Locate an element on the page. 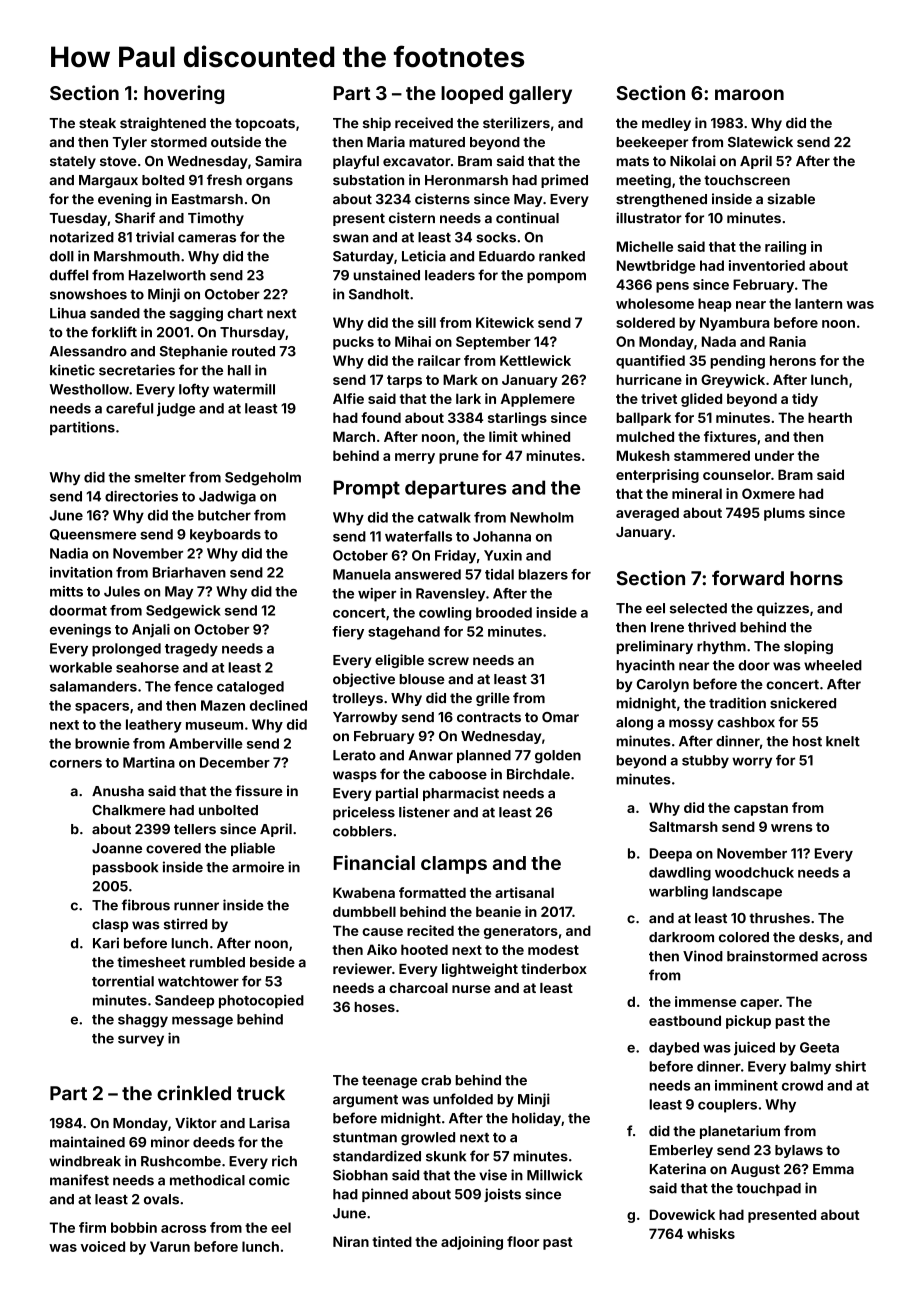 Image resolution: width=924 pixels, height=1308 pixels. looped is located at coordinates (472, 95).
